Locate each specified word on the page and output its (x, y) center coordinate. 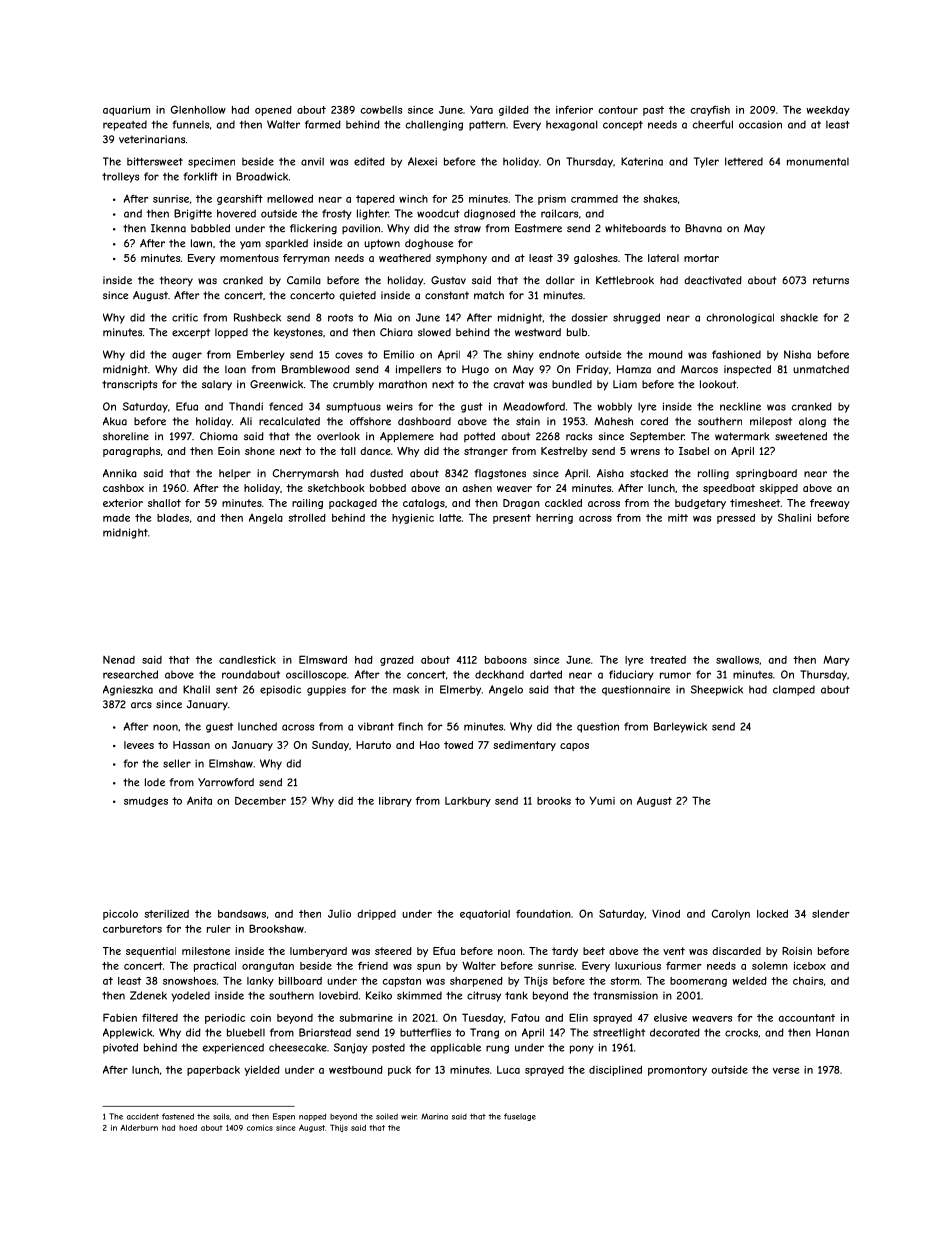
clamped (794, 690)
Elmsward (323, 659)
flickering (313, 229)
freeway (830, 504)
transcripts (129, 385)
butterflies (425, 1032)
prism (552, 200)
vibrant (376, 726)
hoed (188, 1128)
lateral (663, 258)
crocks (741, 1032)
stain (528, 421)
